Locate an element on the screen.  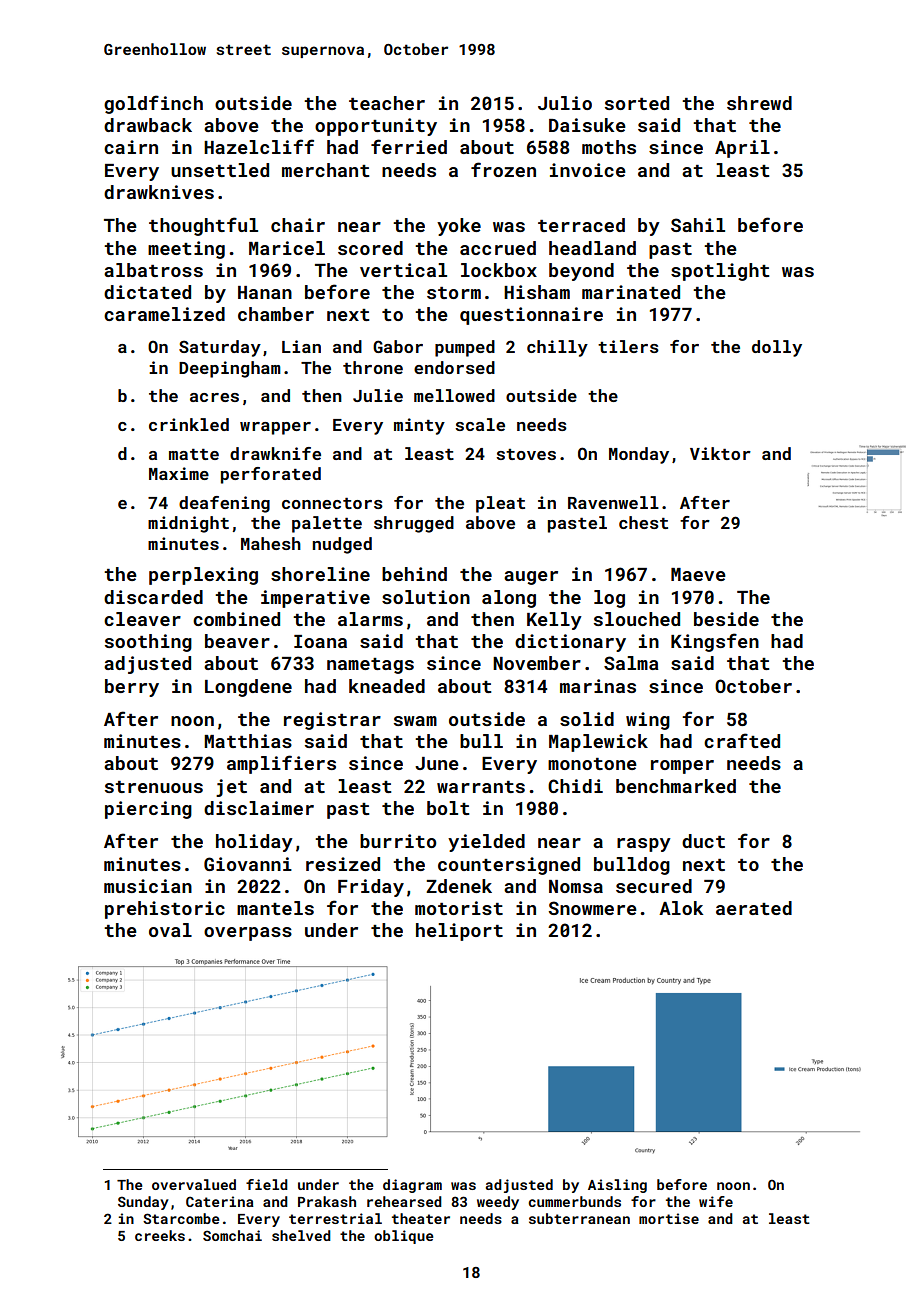
Viktor is located at coordinates (720, 453).
